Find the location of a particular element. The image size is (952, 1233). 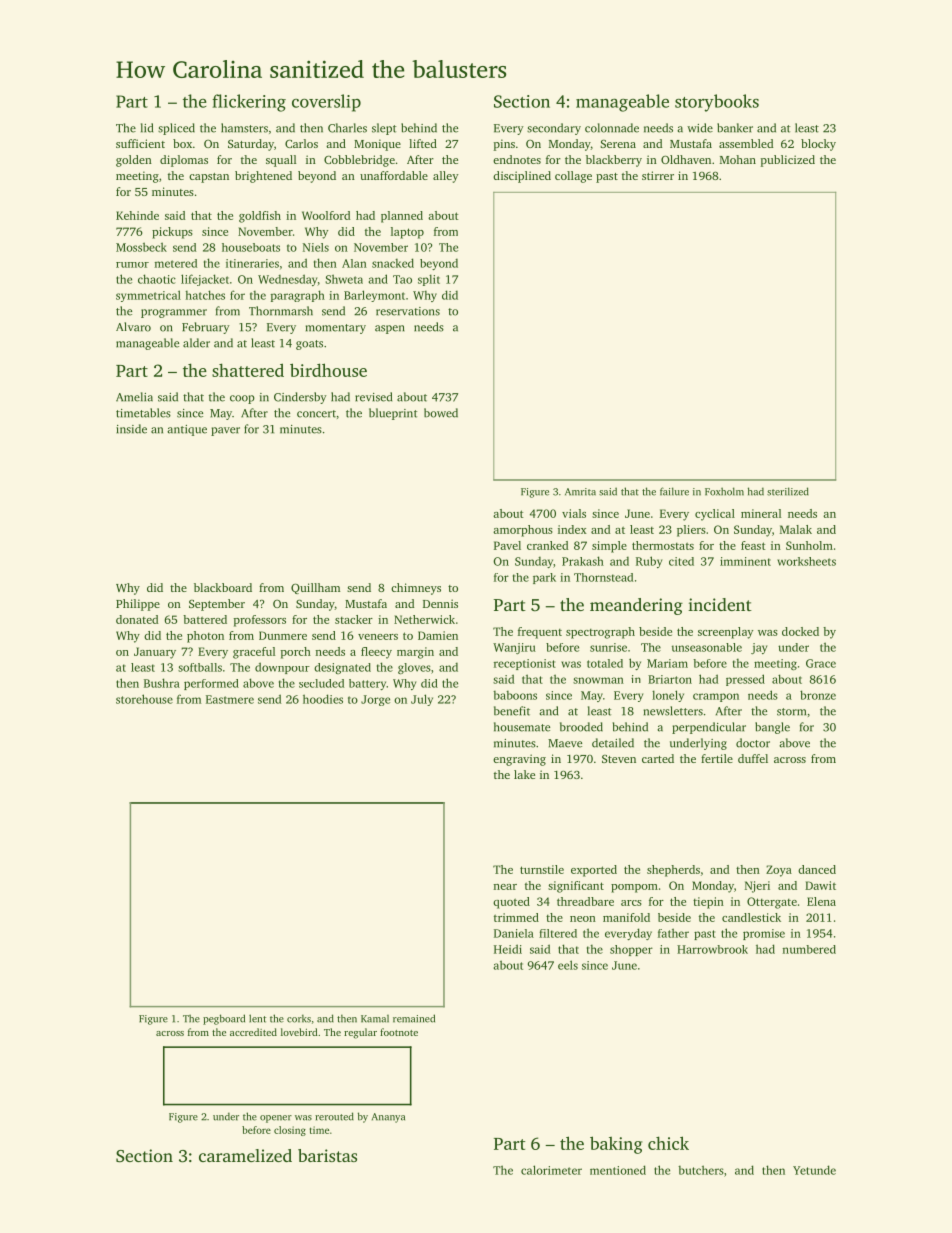

blocky is located at coordinates (818, 145).
